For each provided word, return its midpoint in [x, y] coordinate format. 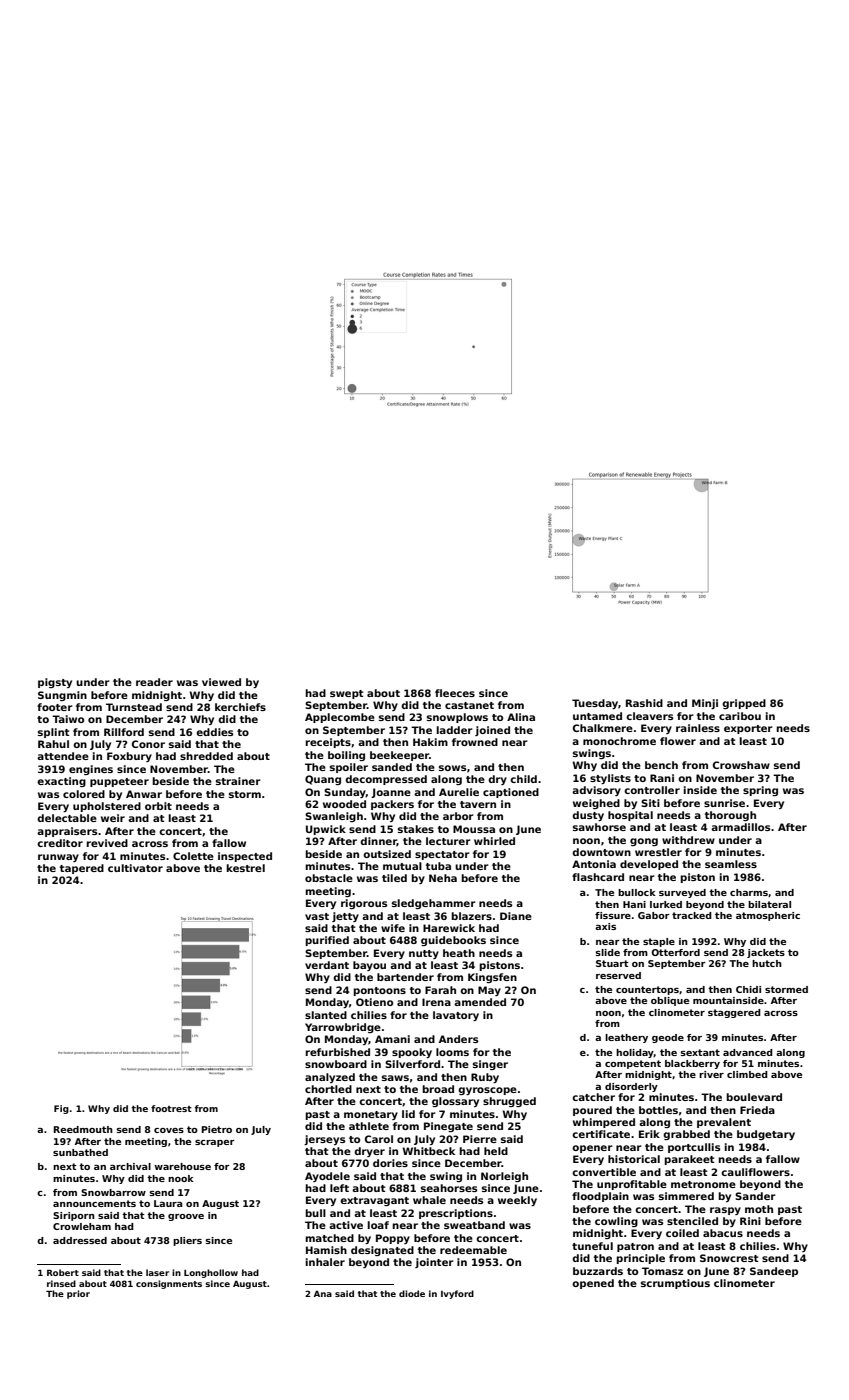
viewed [221, 682]
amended [480, 1002]
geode [668, 1038]
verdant [327, 965]
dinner [378, 842]
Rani [662, 778]
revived [107, 843]
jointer [434, 1263]
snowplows [457, 718]
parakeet [689, 1160]
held [496, 1151]
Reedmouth [83, 1129]
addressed [80, 1240]
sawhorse [599, 827]
